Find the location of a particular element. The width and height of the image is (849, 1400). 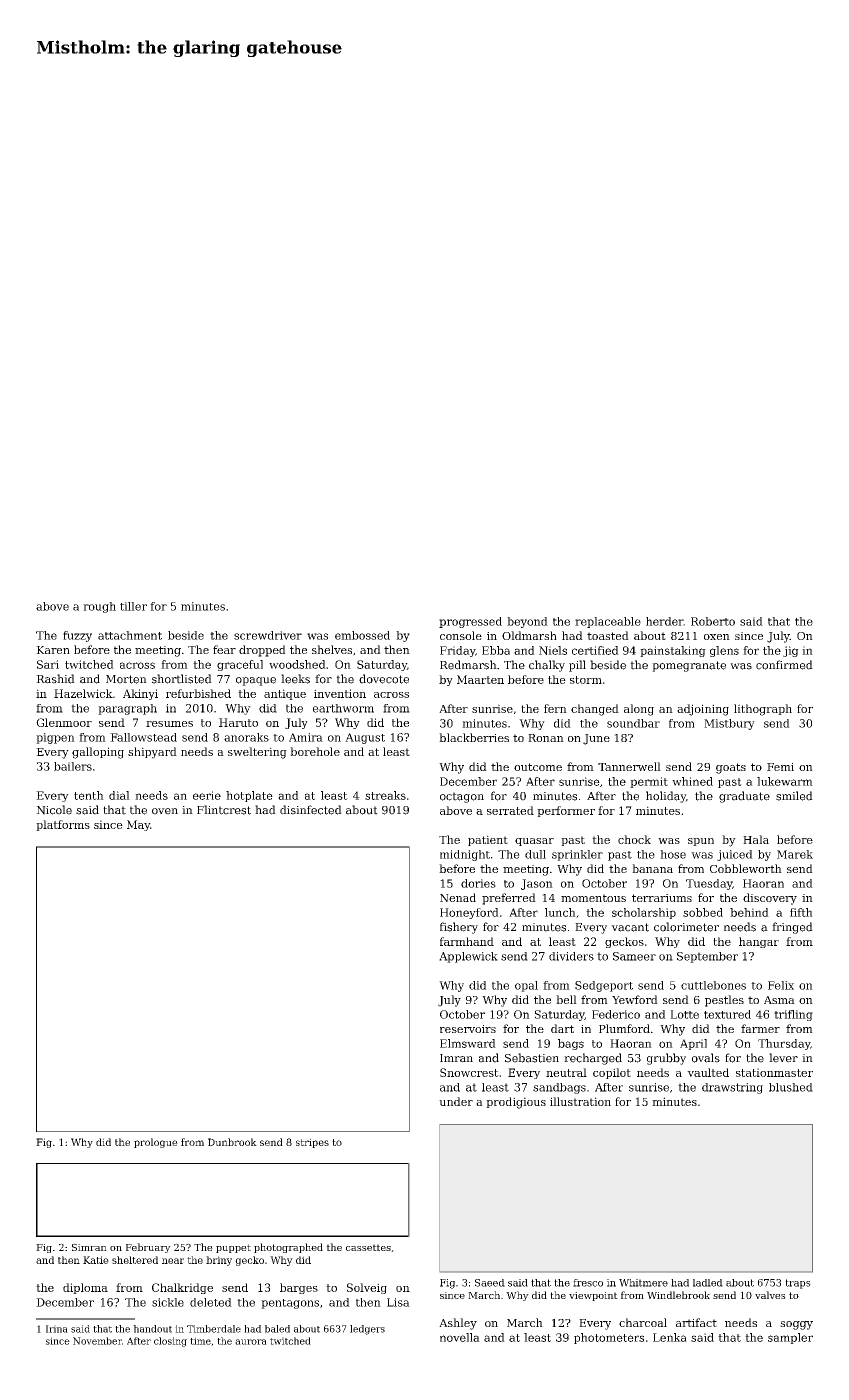

cassettes is located at coordinates (368, 1247).
